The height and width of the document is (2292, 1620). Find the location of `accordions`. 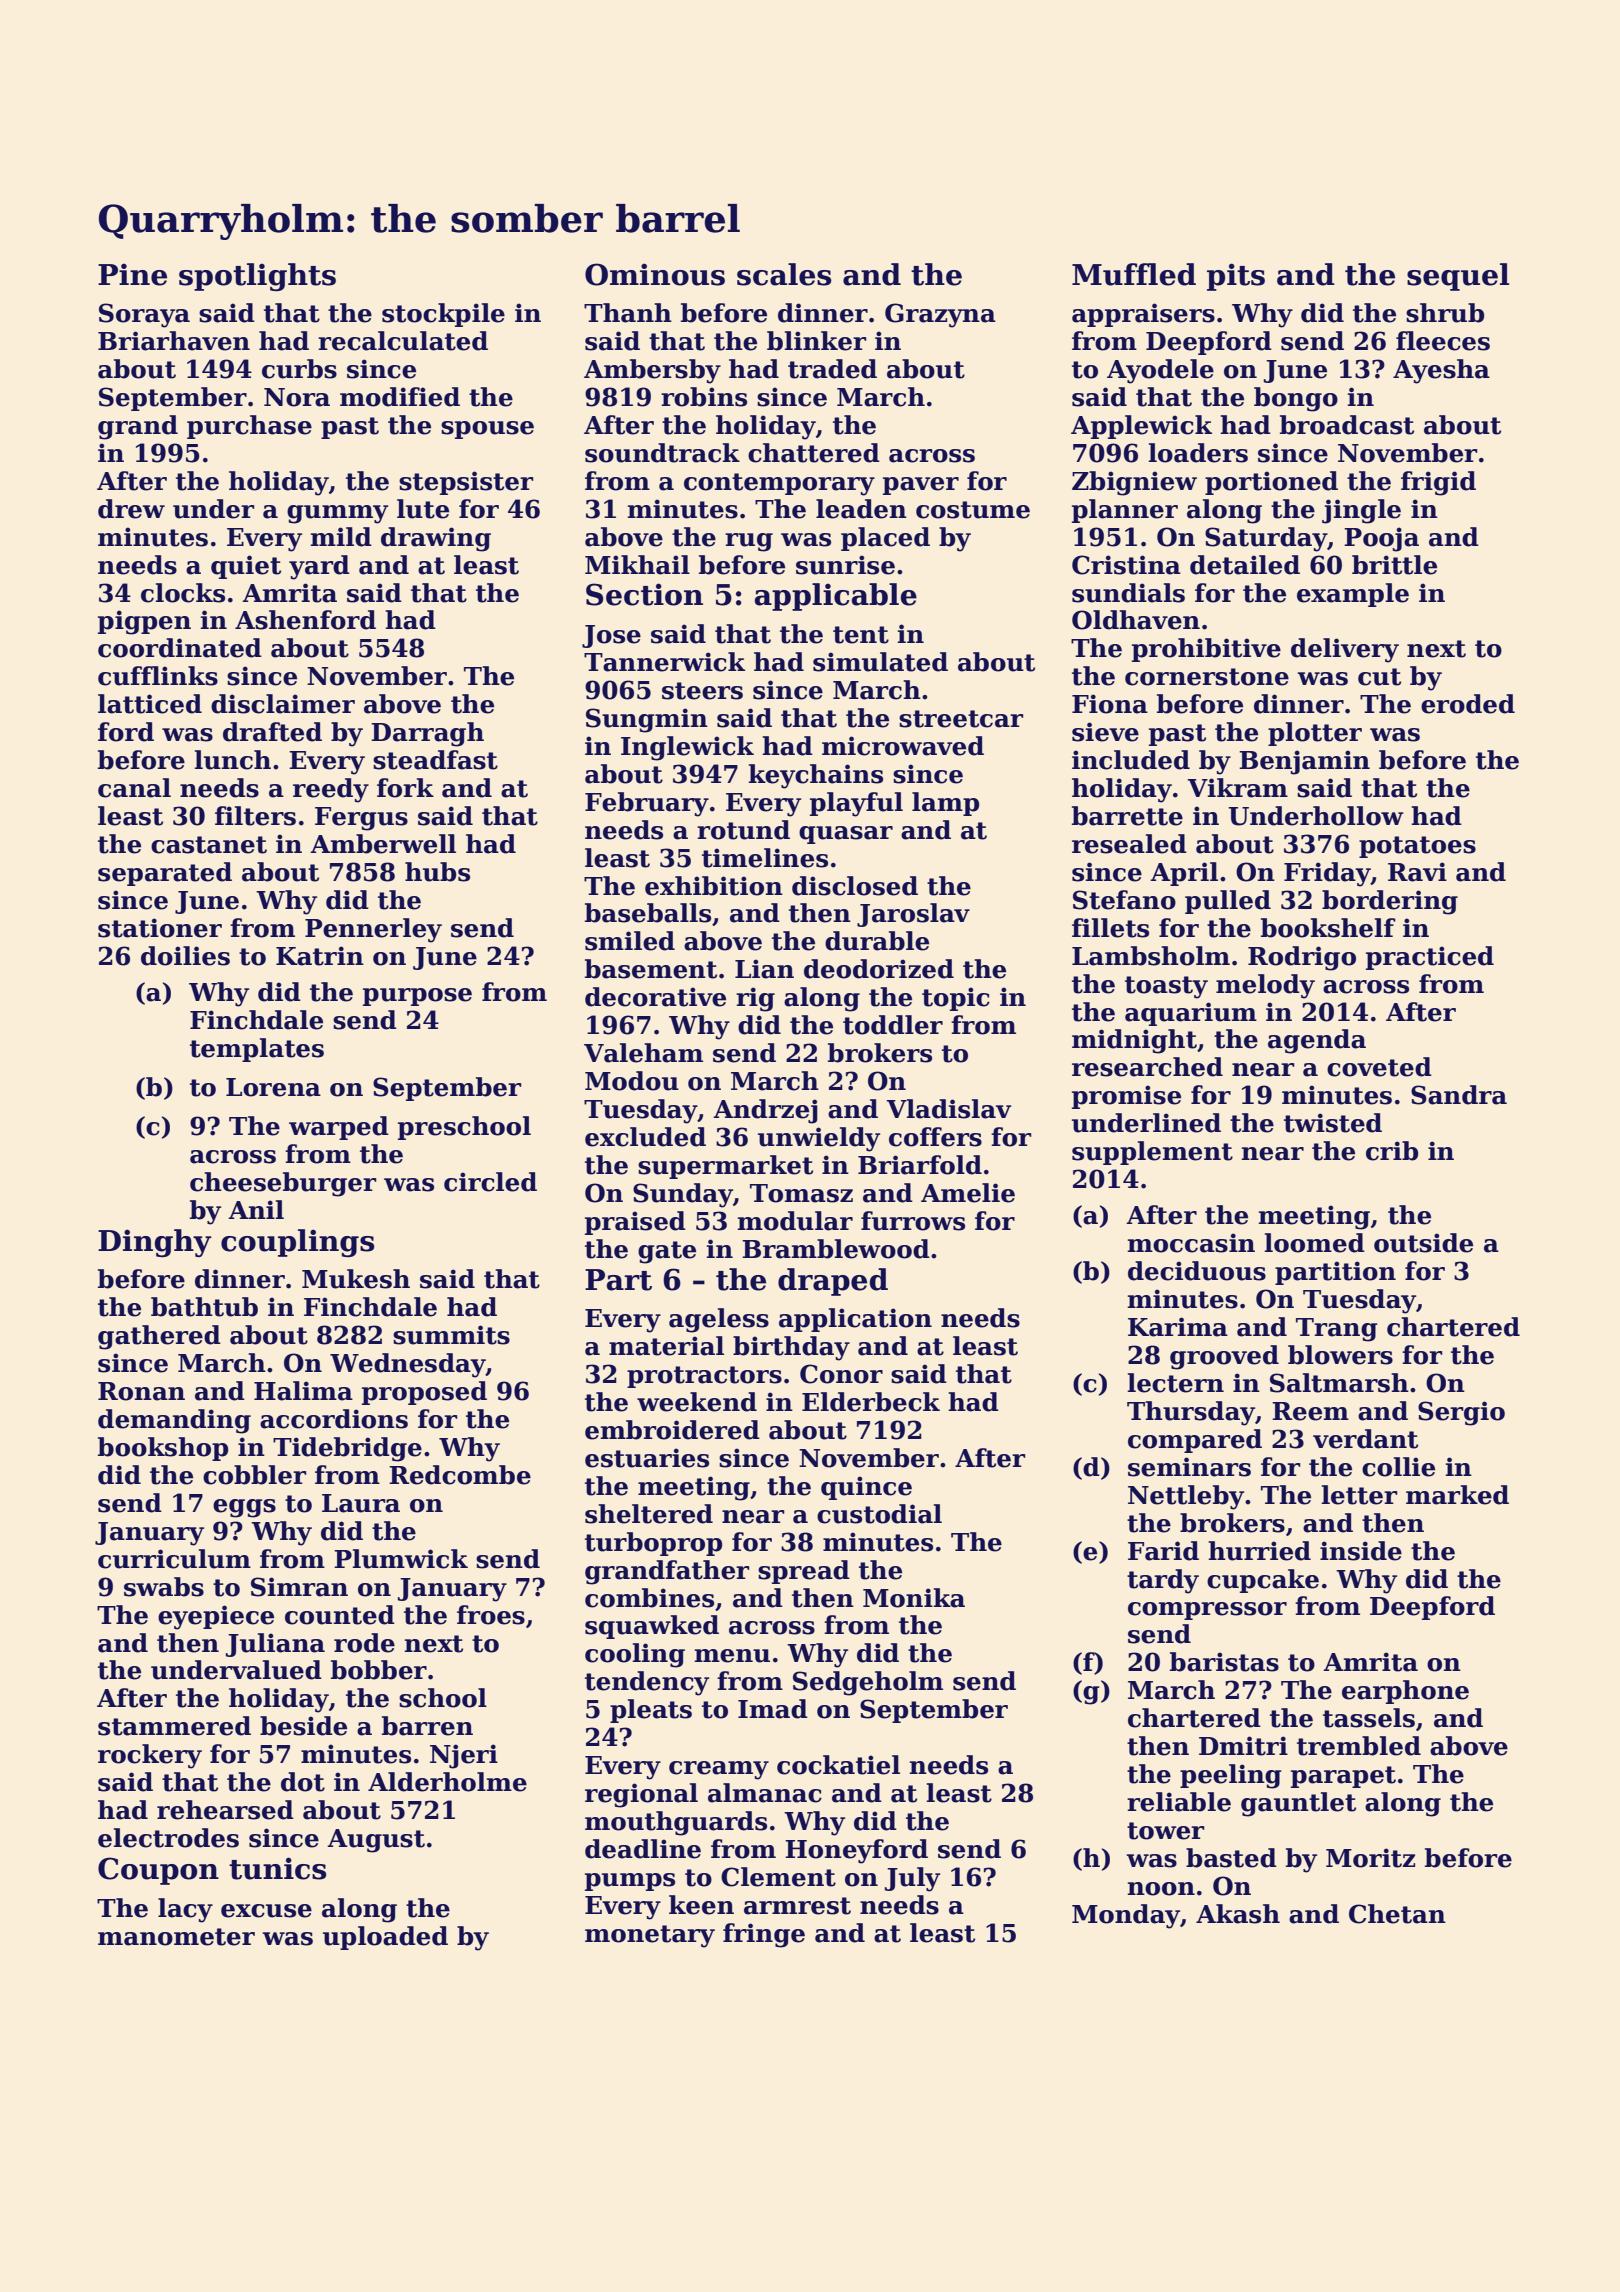

accordions is located at coordinates (334, 1419).
